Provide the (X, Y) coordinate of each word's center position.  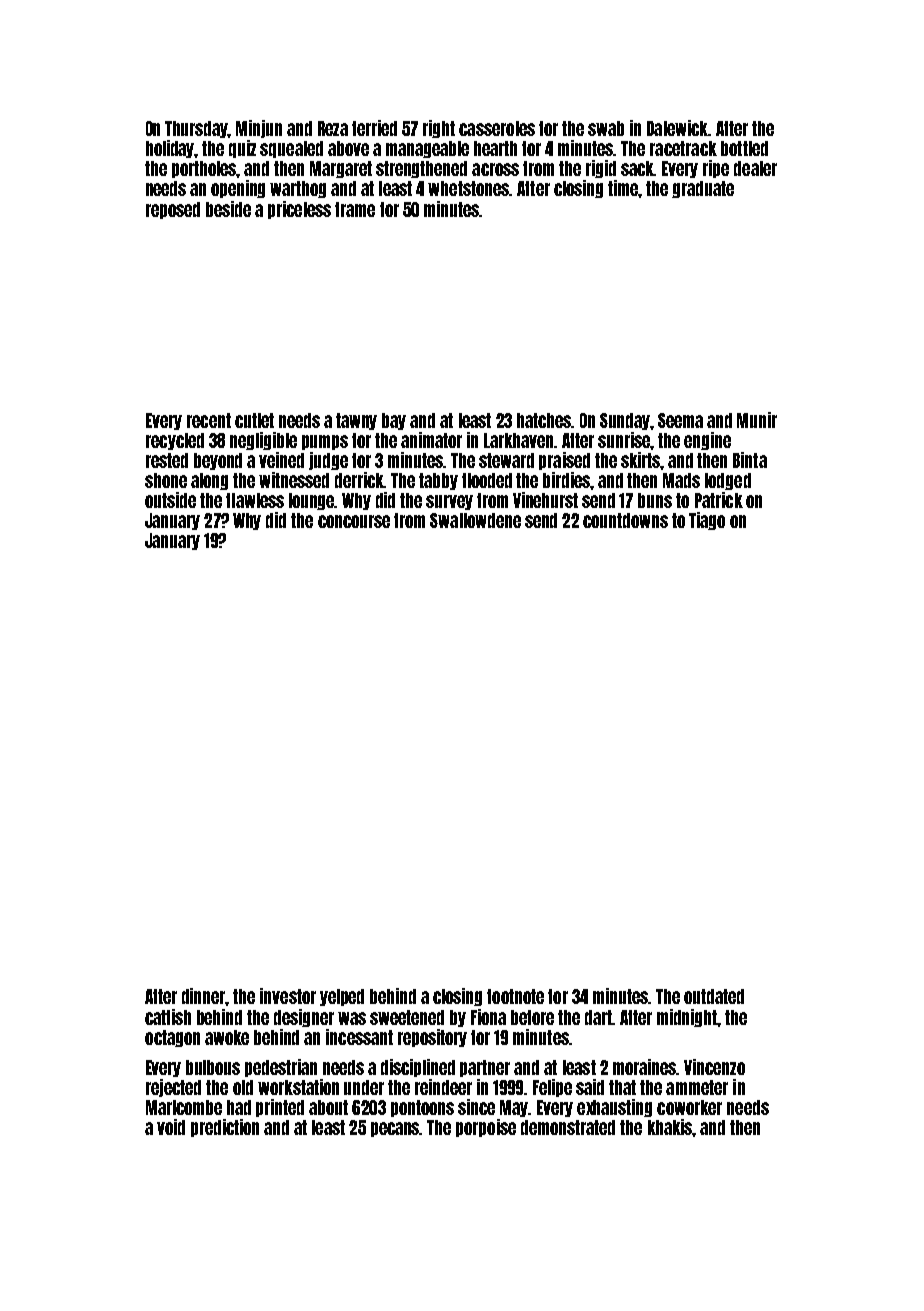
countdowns (625, 520)
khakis (670, 1127)
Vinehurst (545, 500)
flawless (255, 500)
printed (280, 1108)
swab (606, 128)
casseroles (497, 128)
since (476, 1107)
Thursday (197, 129)
